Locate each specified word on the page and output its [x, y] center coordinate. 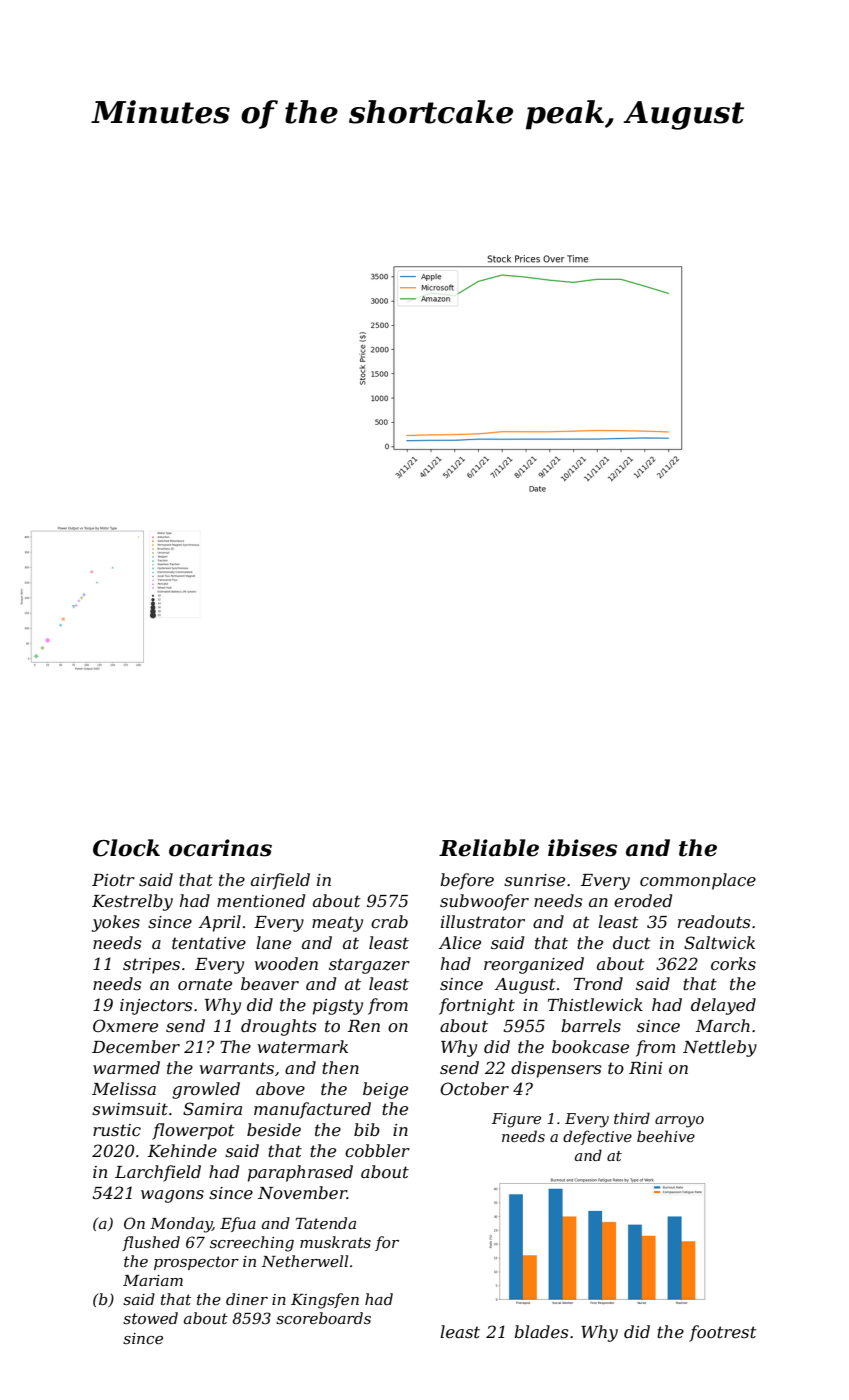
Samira [212, 1108]
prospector [196, 1263]
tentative [209, 943]
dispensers [556, 1069]
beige [385, 1090]
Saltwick [719, 942]
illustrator [483, 921]
